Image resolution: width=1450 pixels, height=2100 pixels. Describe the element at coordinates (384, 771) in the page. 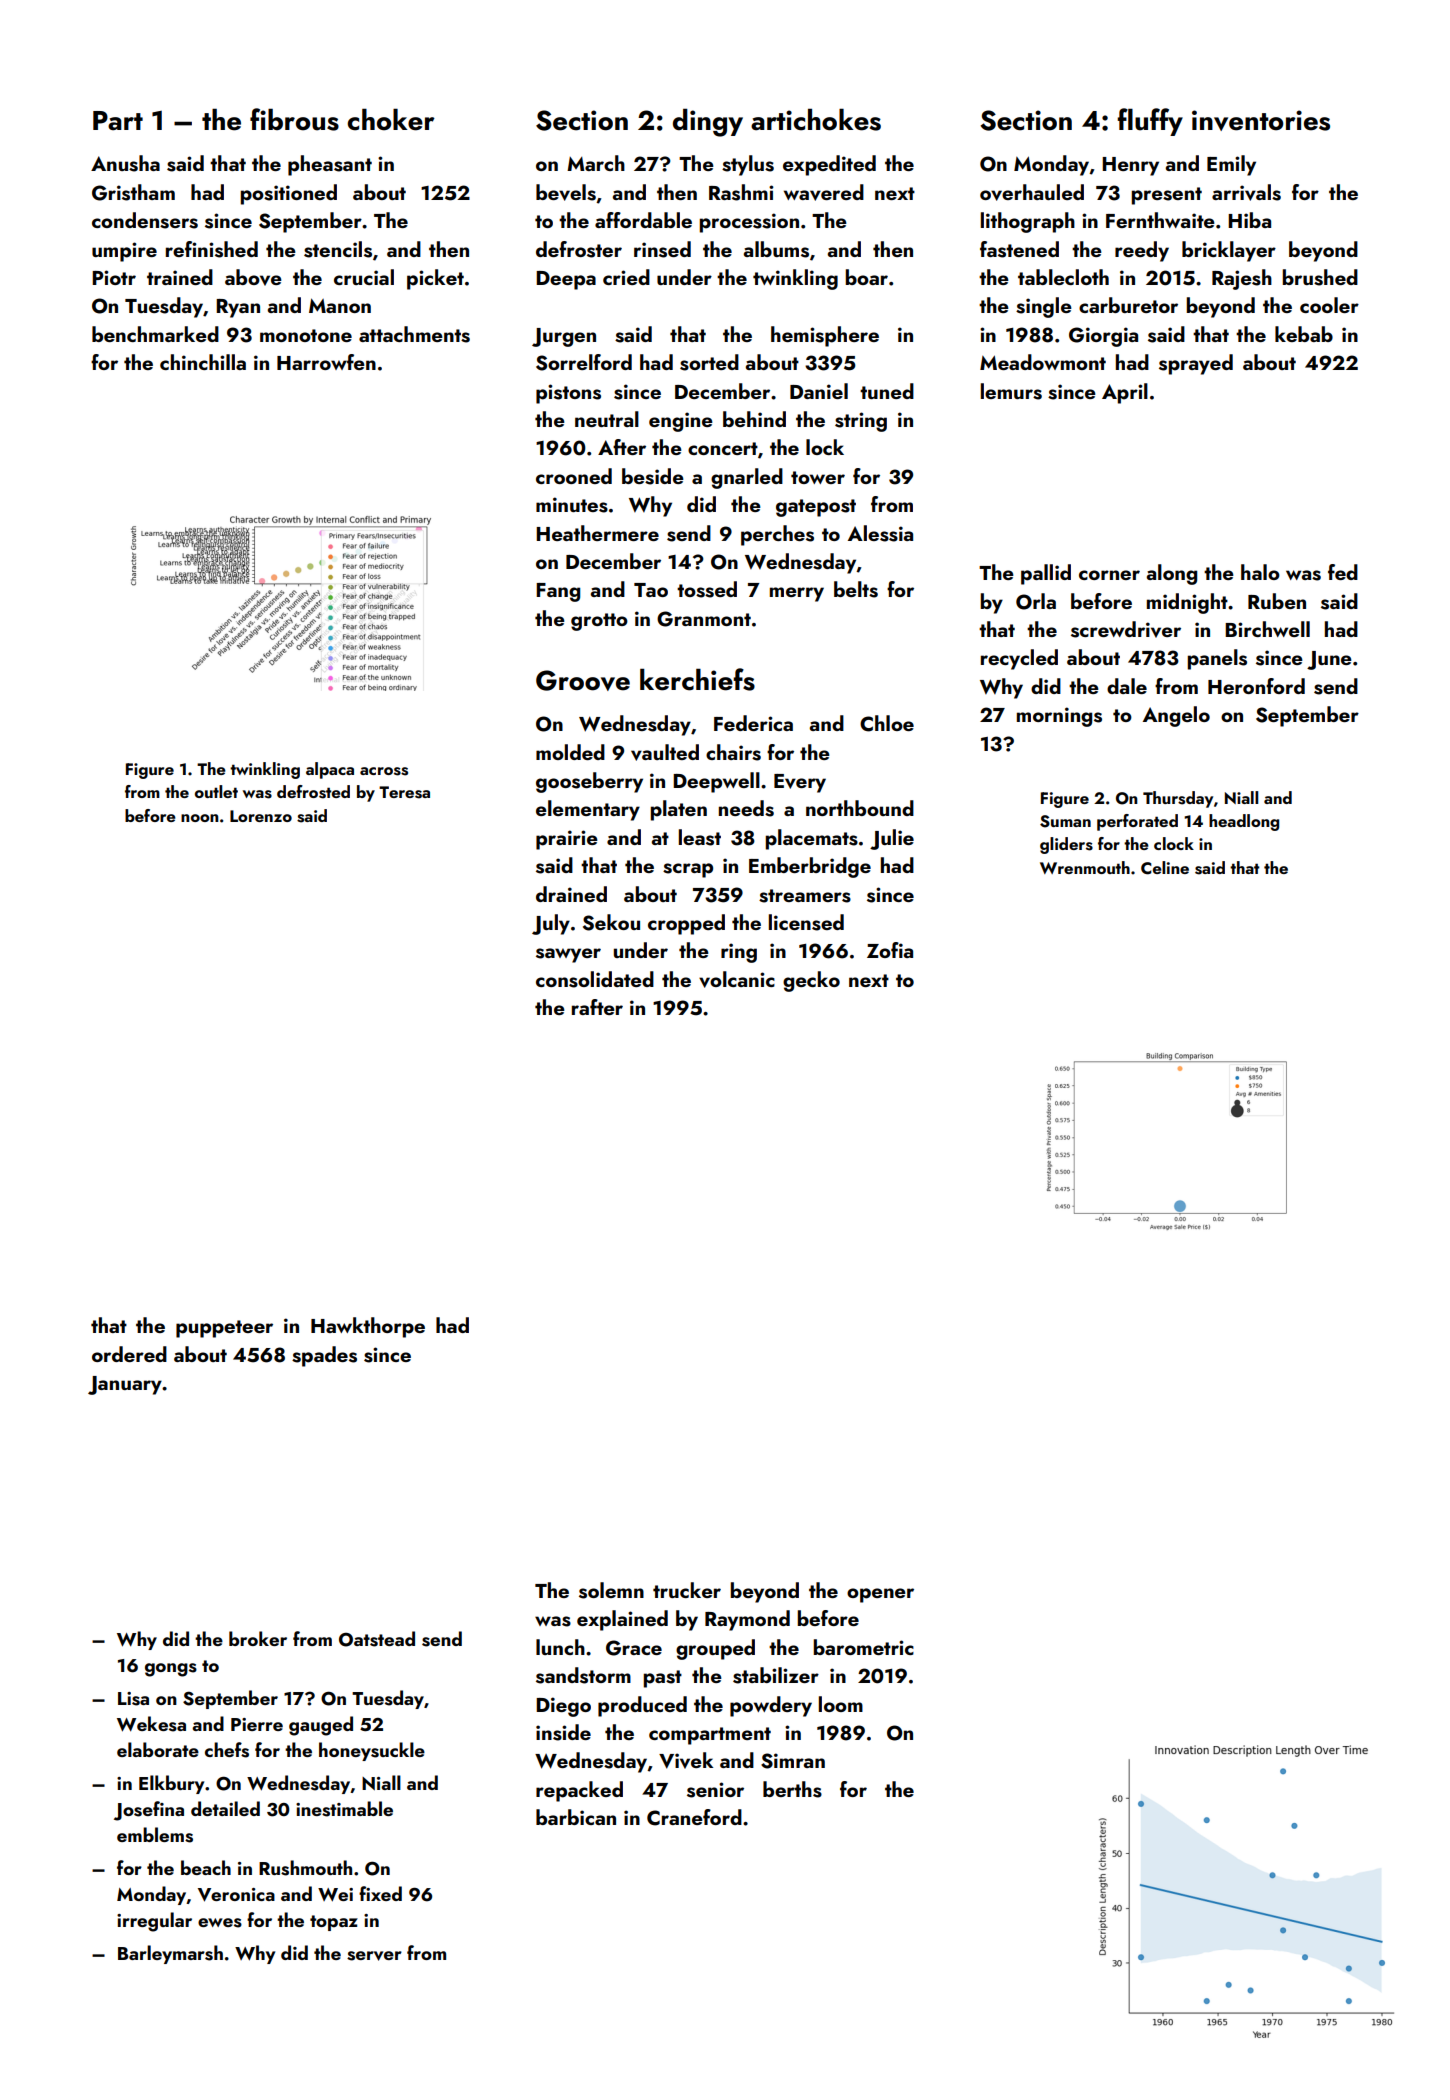

I see `across` at that location.
